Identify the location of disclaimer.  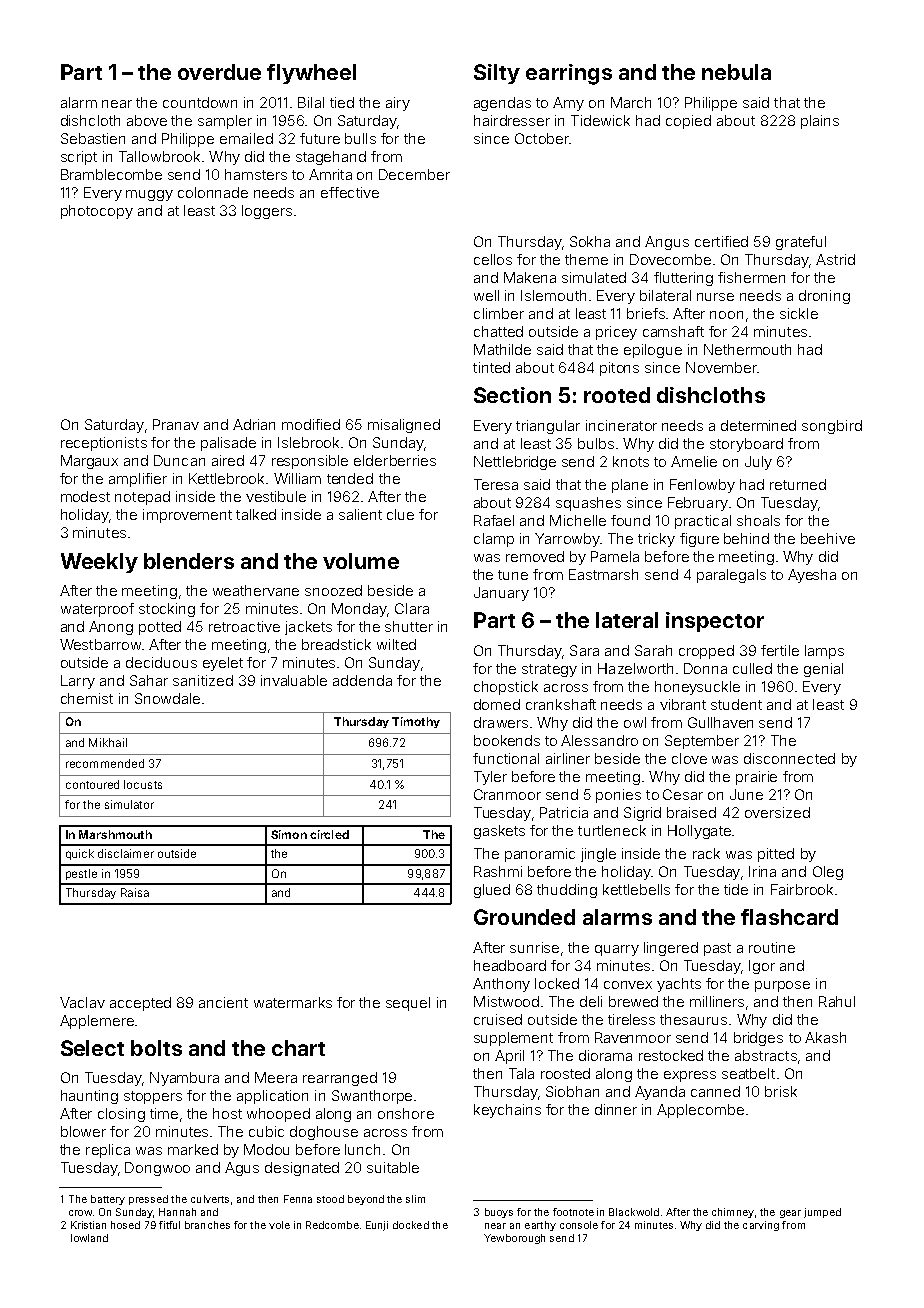
(126, 853).
